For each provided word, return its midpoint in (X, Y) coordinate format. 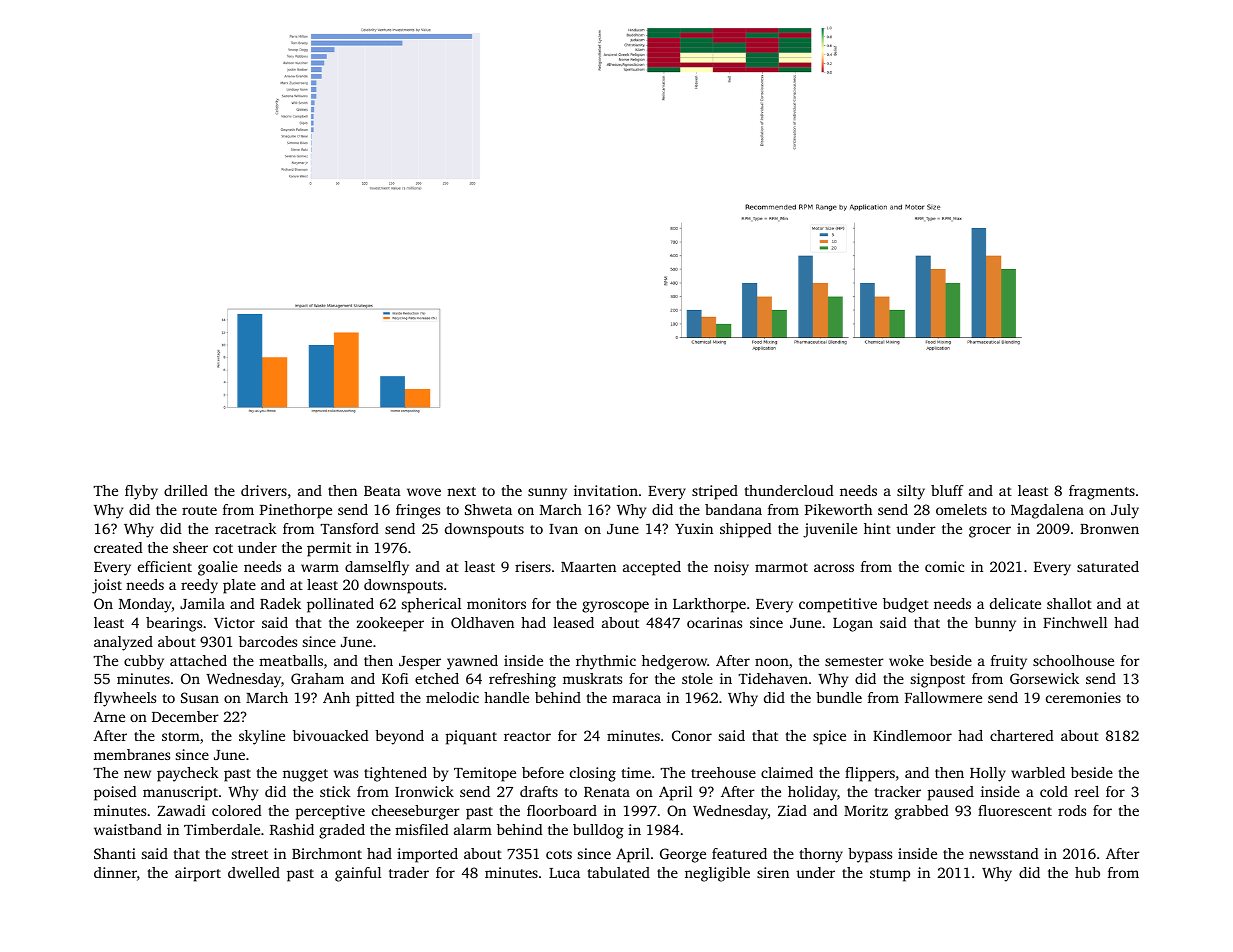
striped (715, 492)
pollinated (340, 605)
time (636, 772)
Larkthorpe (709, 605)
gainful (358, 874)
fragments (1102, 492)
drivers (264, 490)
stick (335, 791)
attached (198, 660)
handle (506, 697)
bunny (995, 624)
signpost (938, 680)
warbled (1038, 772)
